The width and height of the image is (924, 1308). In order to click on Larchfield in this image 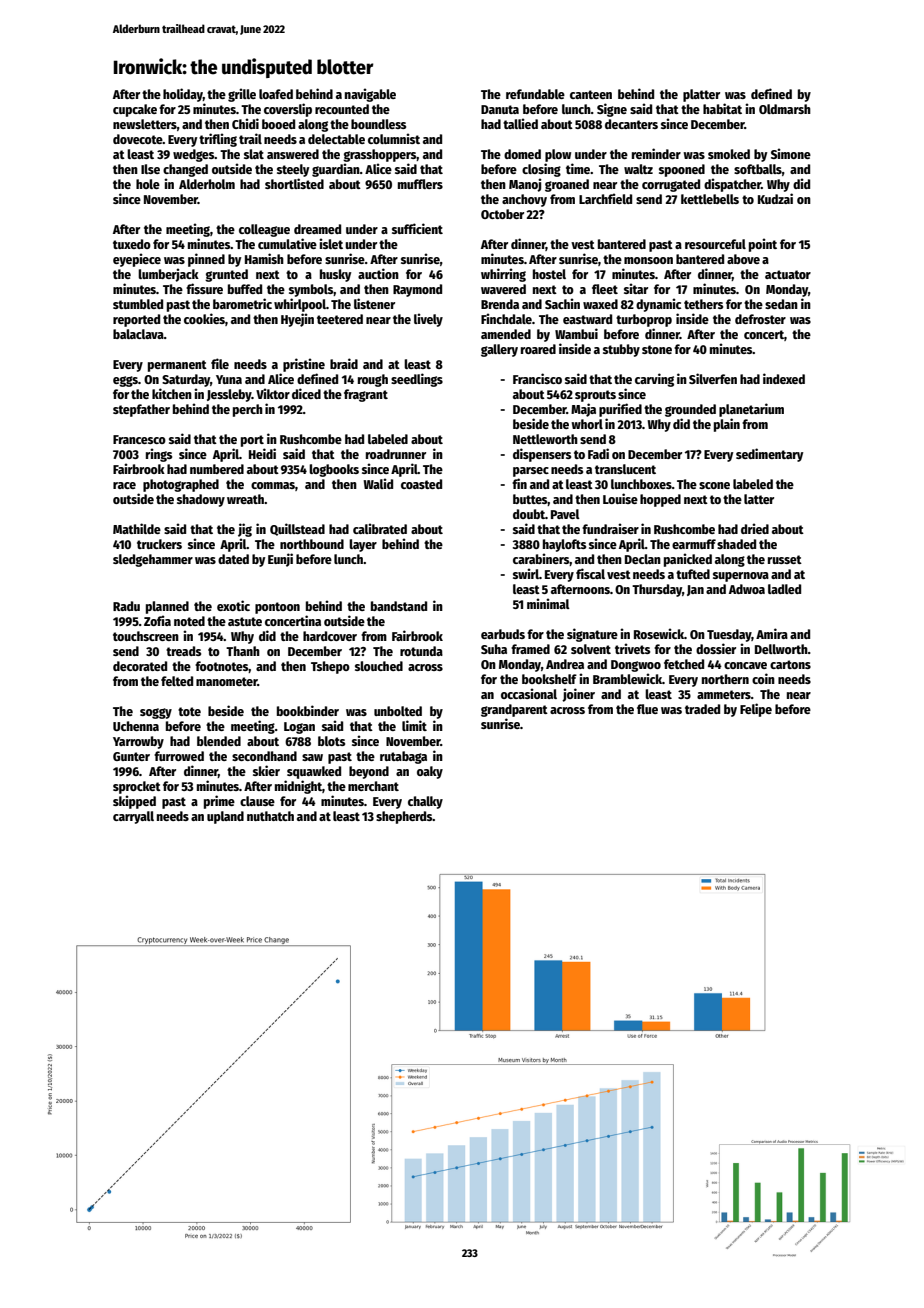, I will do `click(605, 198)`.
